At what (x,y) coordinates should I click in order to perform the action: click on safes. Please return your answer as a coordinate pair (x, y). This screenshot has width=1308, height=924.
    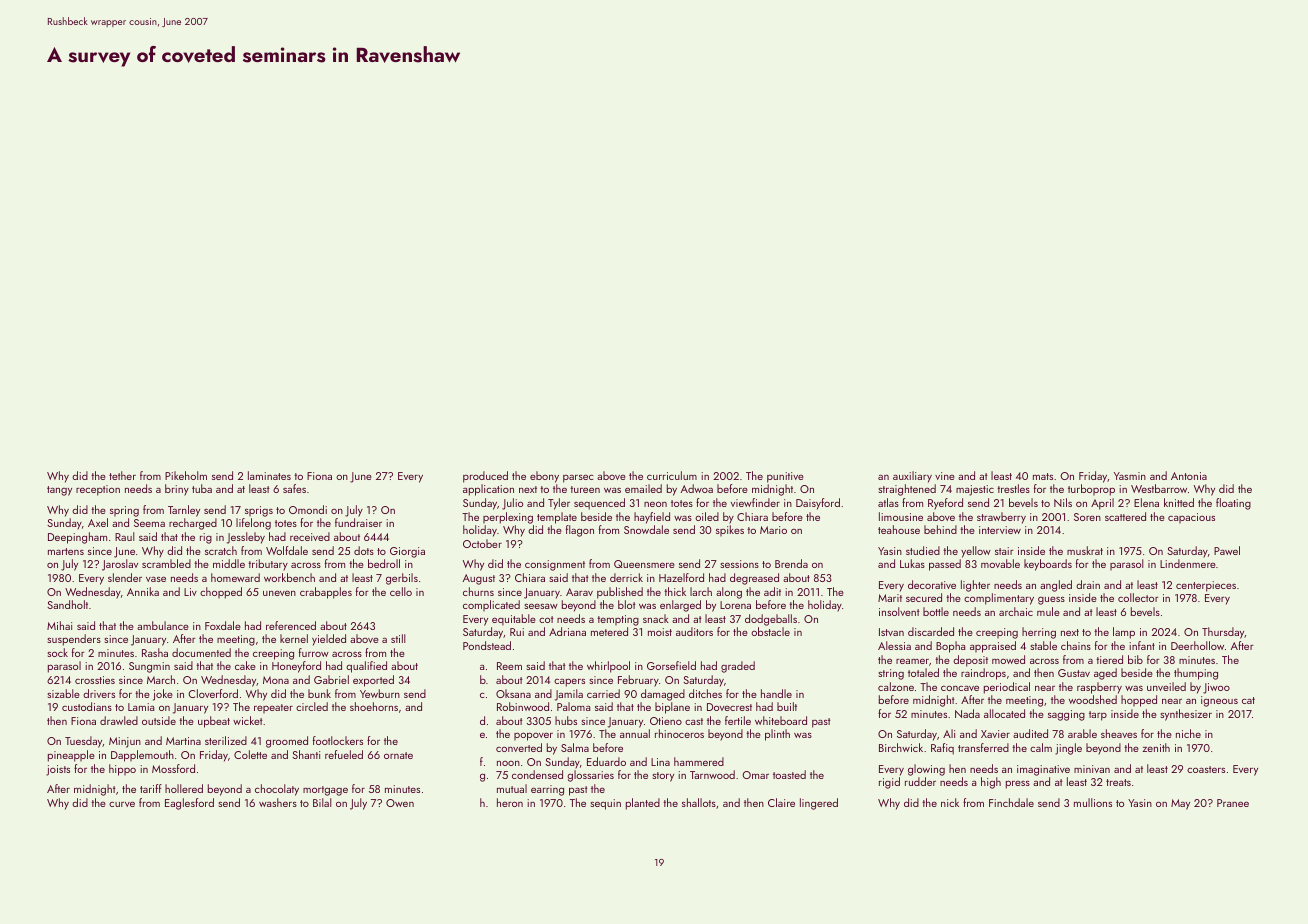
    Looking at the image, I should click on (294, 488).
